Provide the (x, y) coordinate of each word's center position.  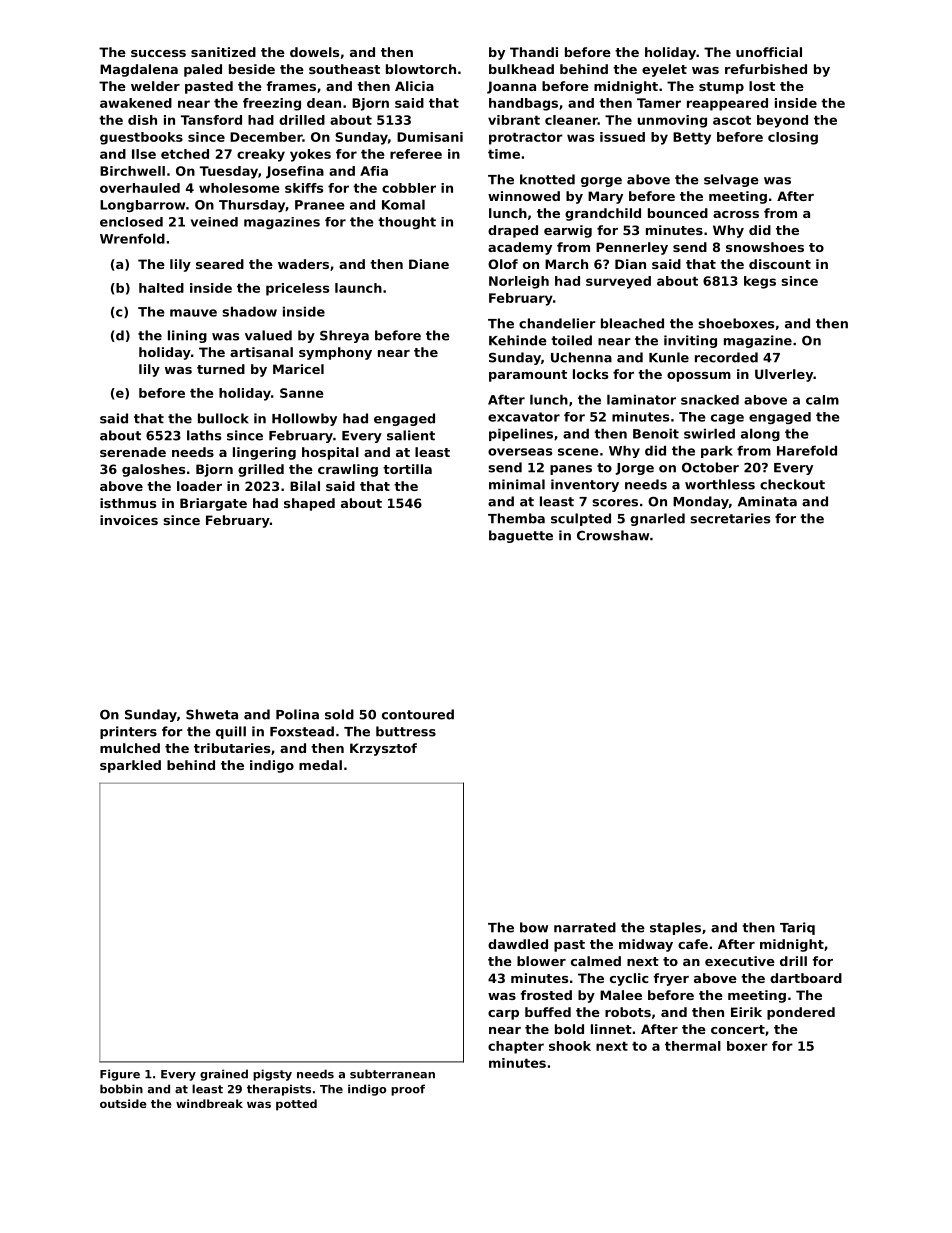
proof (408, 1090)
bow (534, 927)
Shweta (212, 714)
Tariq (797, 928)
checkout (792, 484)
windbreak (209, 1103)
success (158, 53)
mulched (130, 748)
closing (793, 138)
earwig (568, 231)
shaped (309, 504)
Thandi (534, 52)
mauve (193, 313)
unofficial (769, 52)
